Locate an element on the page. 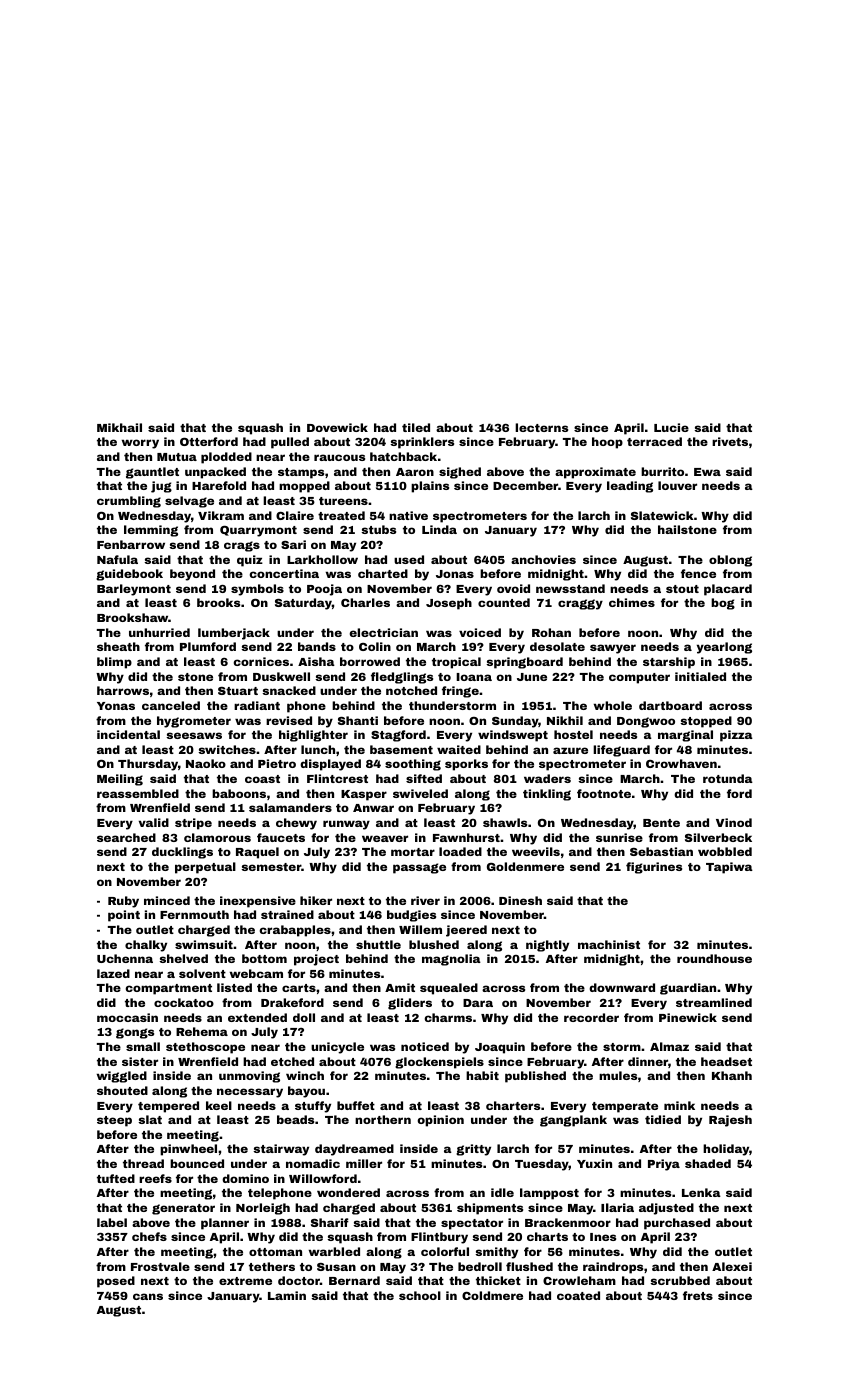  webcam is located at coordinates (256, 973).
